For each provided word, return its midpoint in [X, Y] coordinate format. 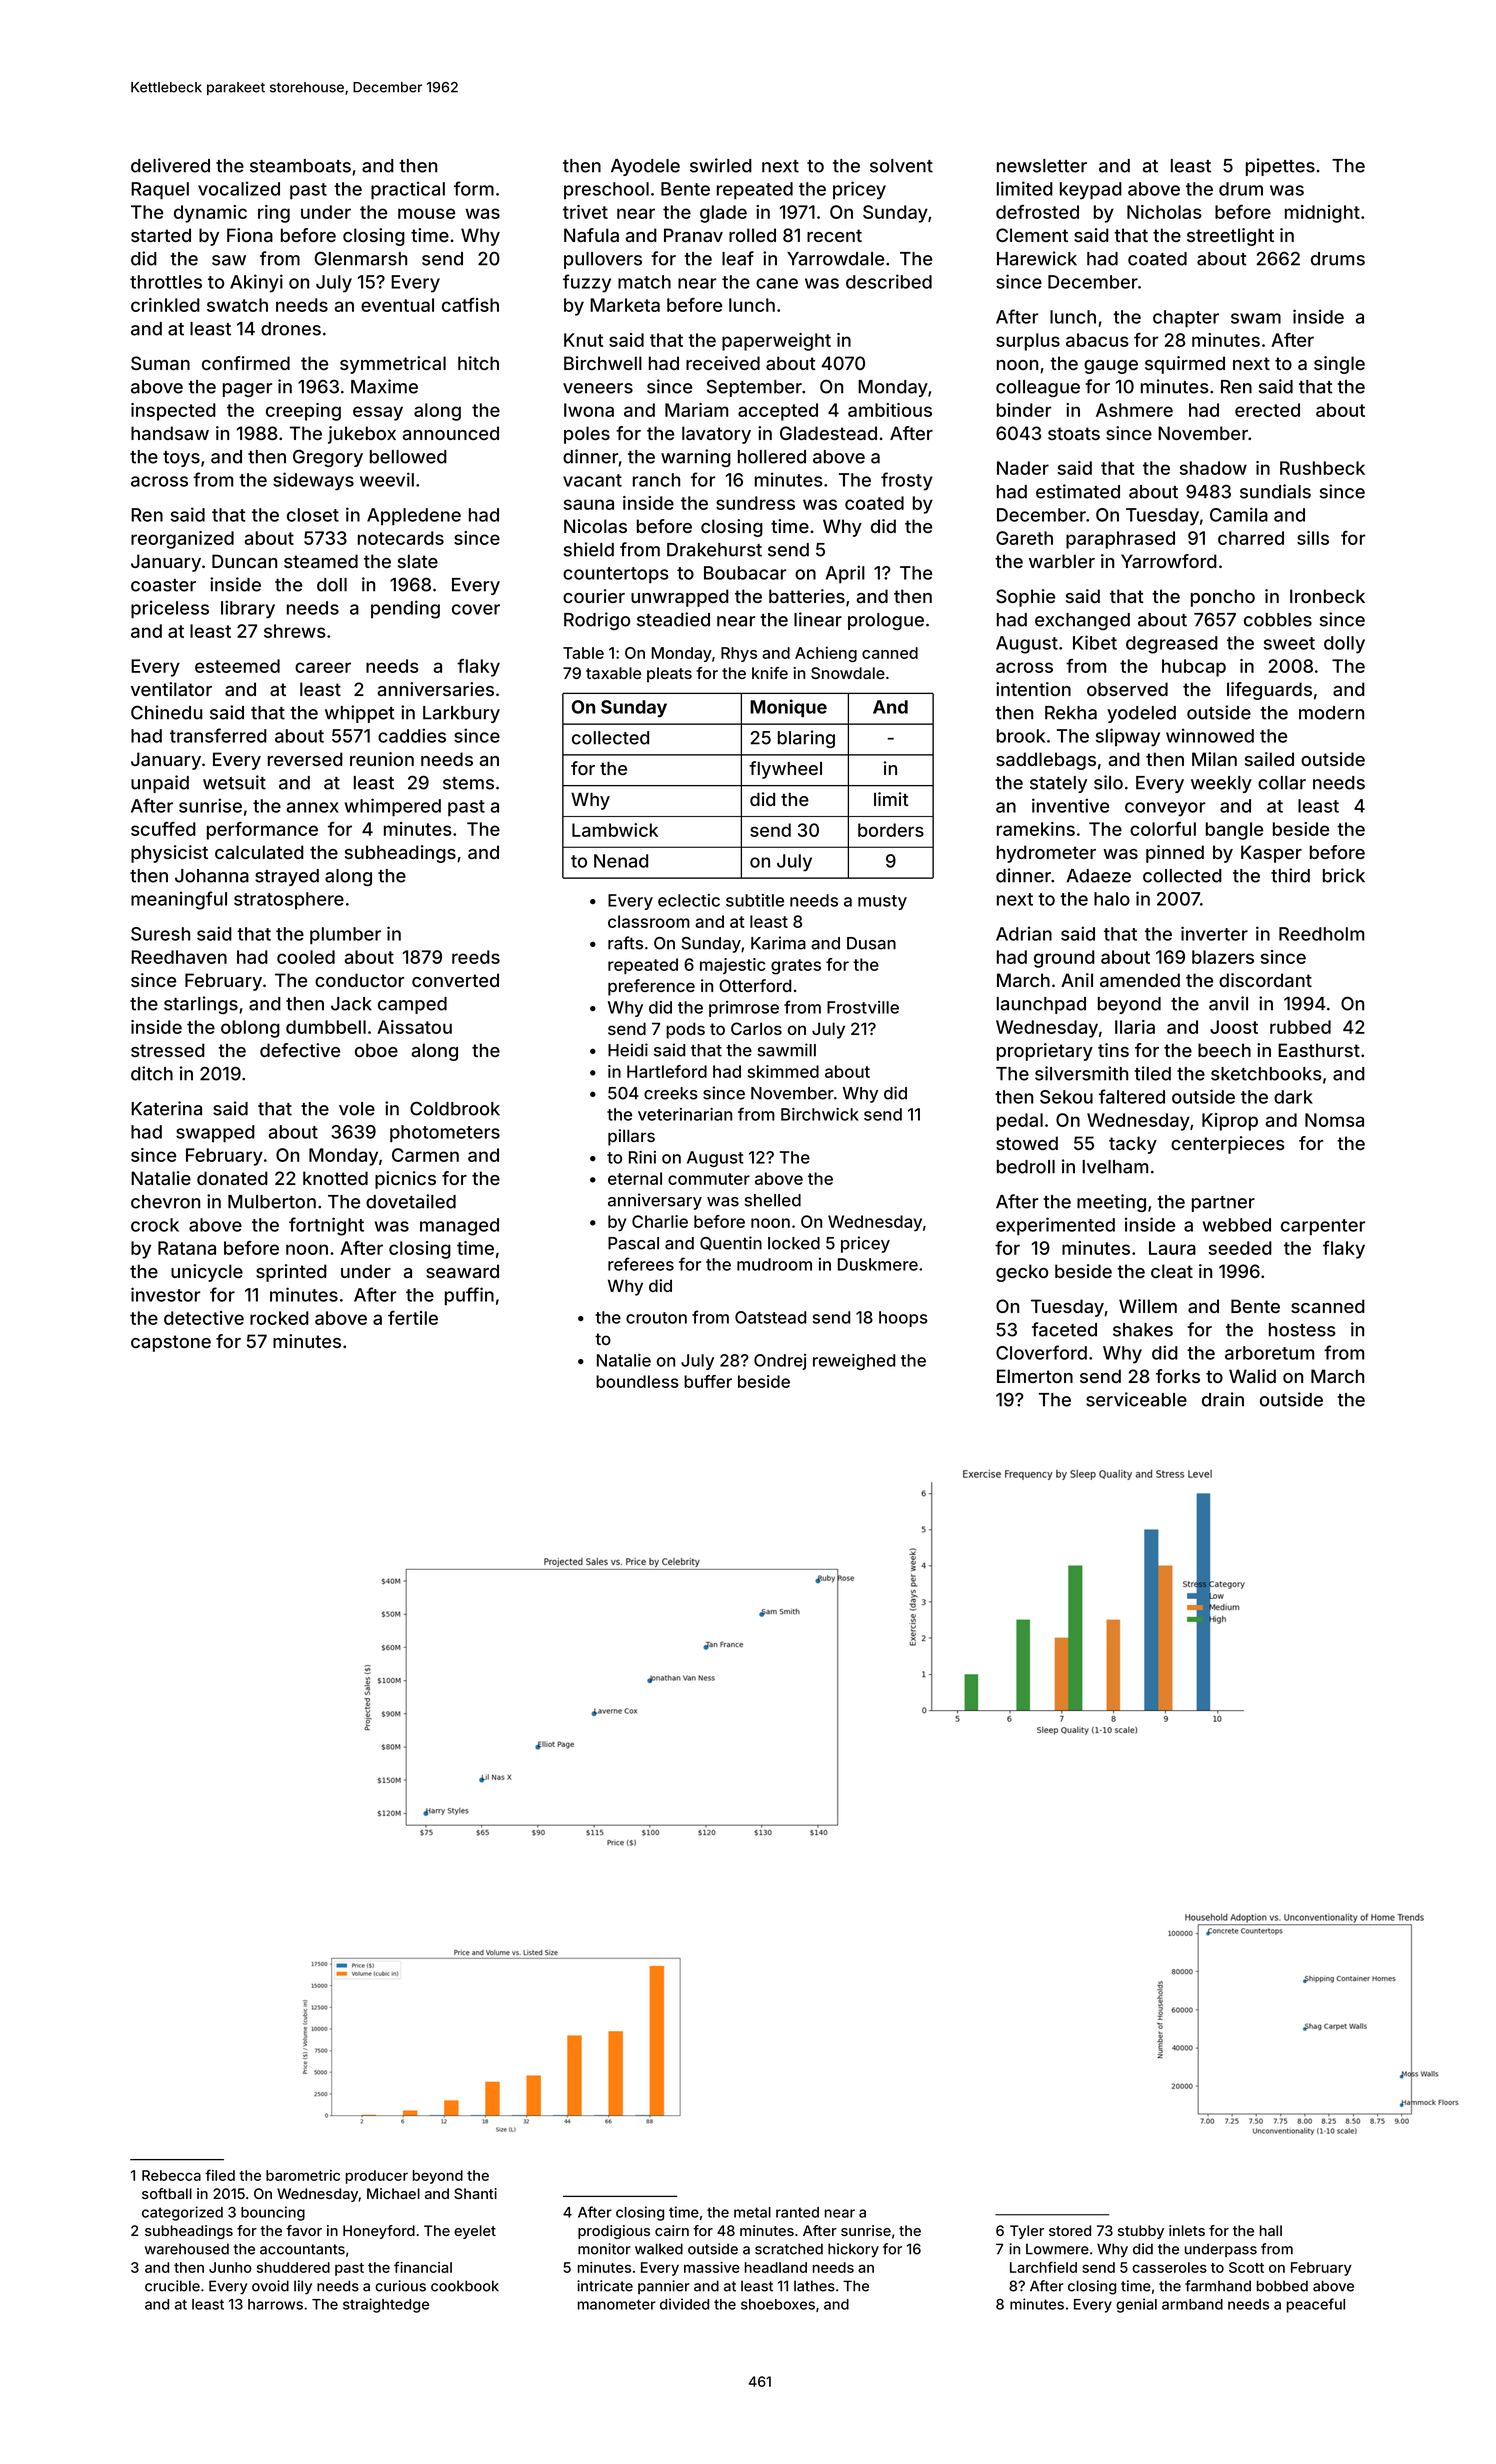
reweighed [854, 1362]
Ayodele [645, 167]
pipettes [1280, 167]
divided [684, 2304]
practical [408, 190]
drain [1223, 1399]
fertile [413, 1318]
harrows [275, 2304]
